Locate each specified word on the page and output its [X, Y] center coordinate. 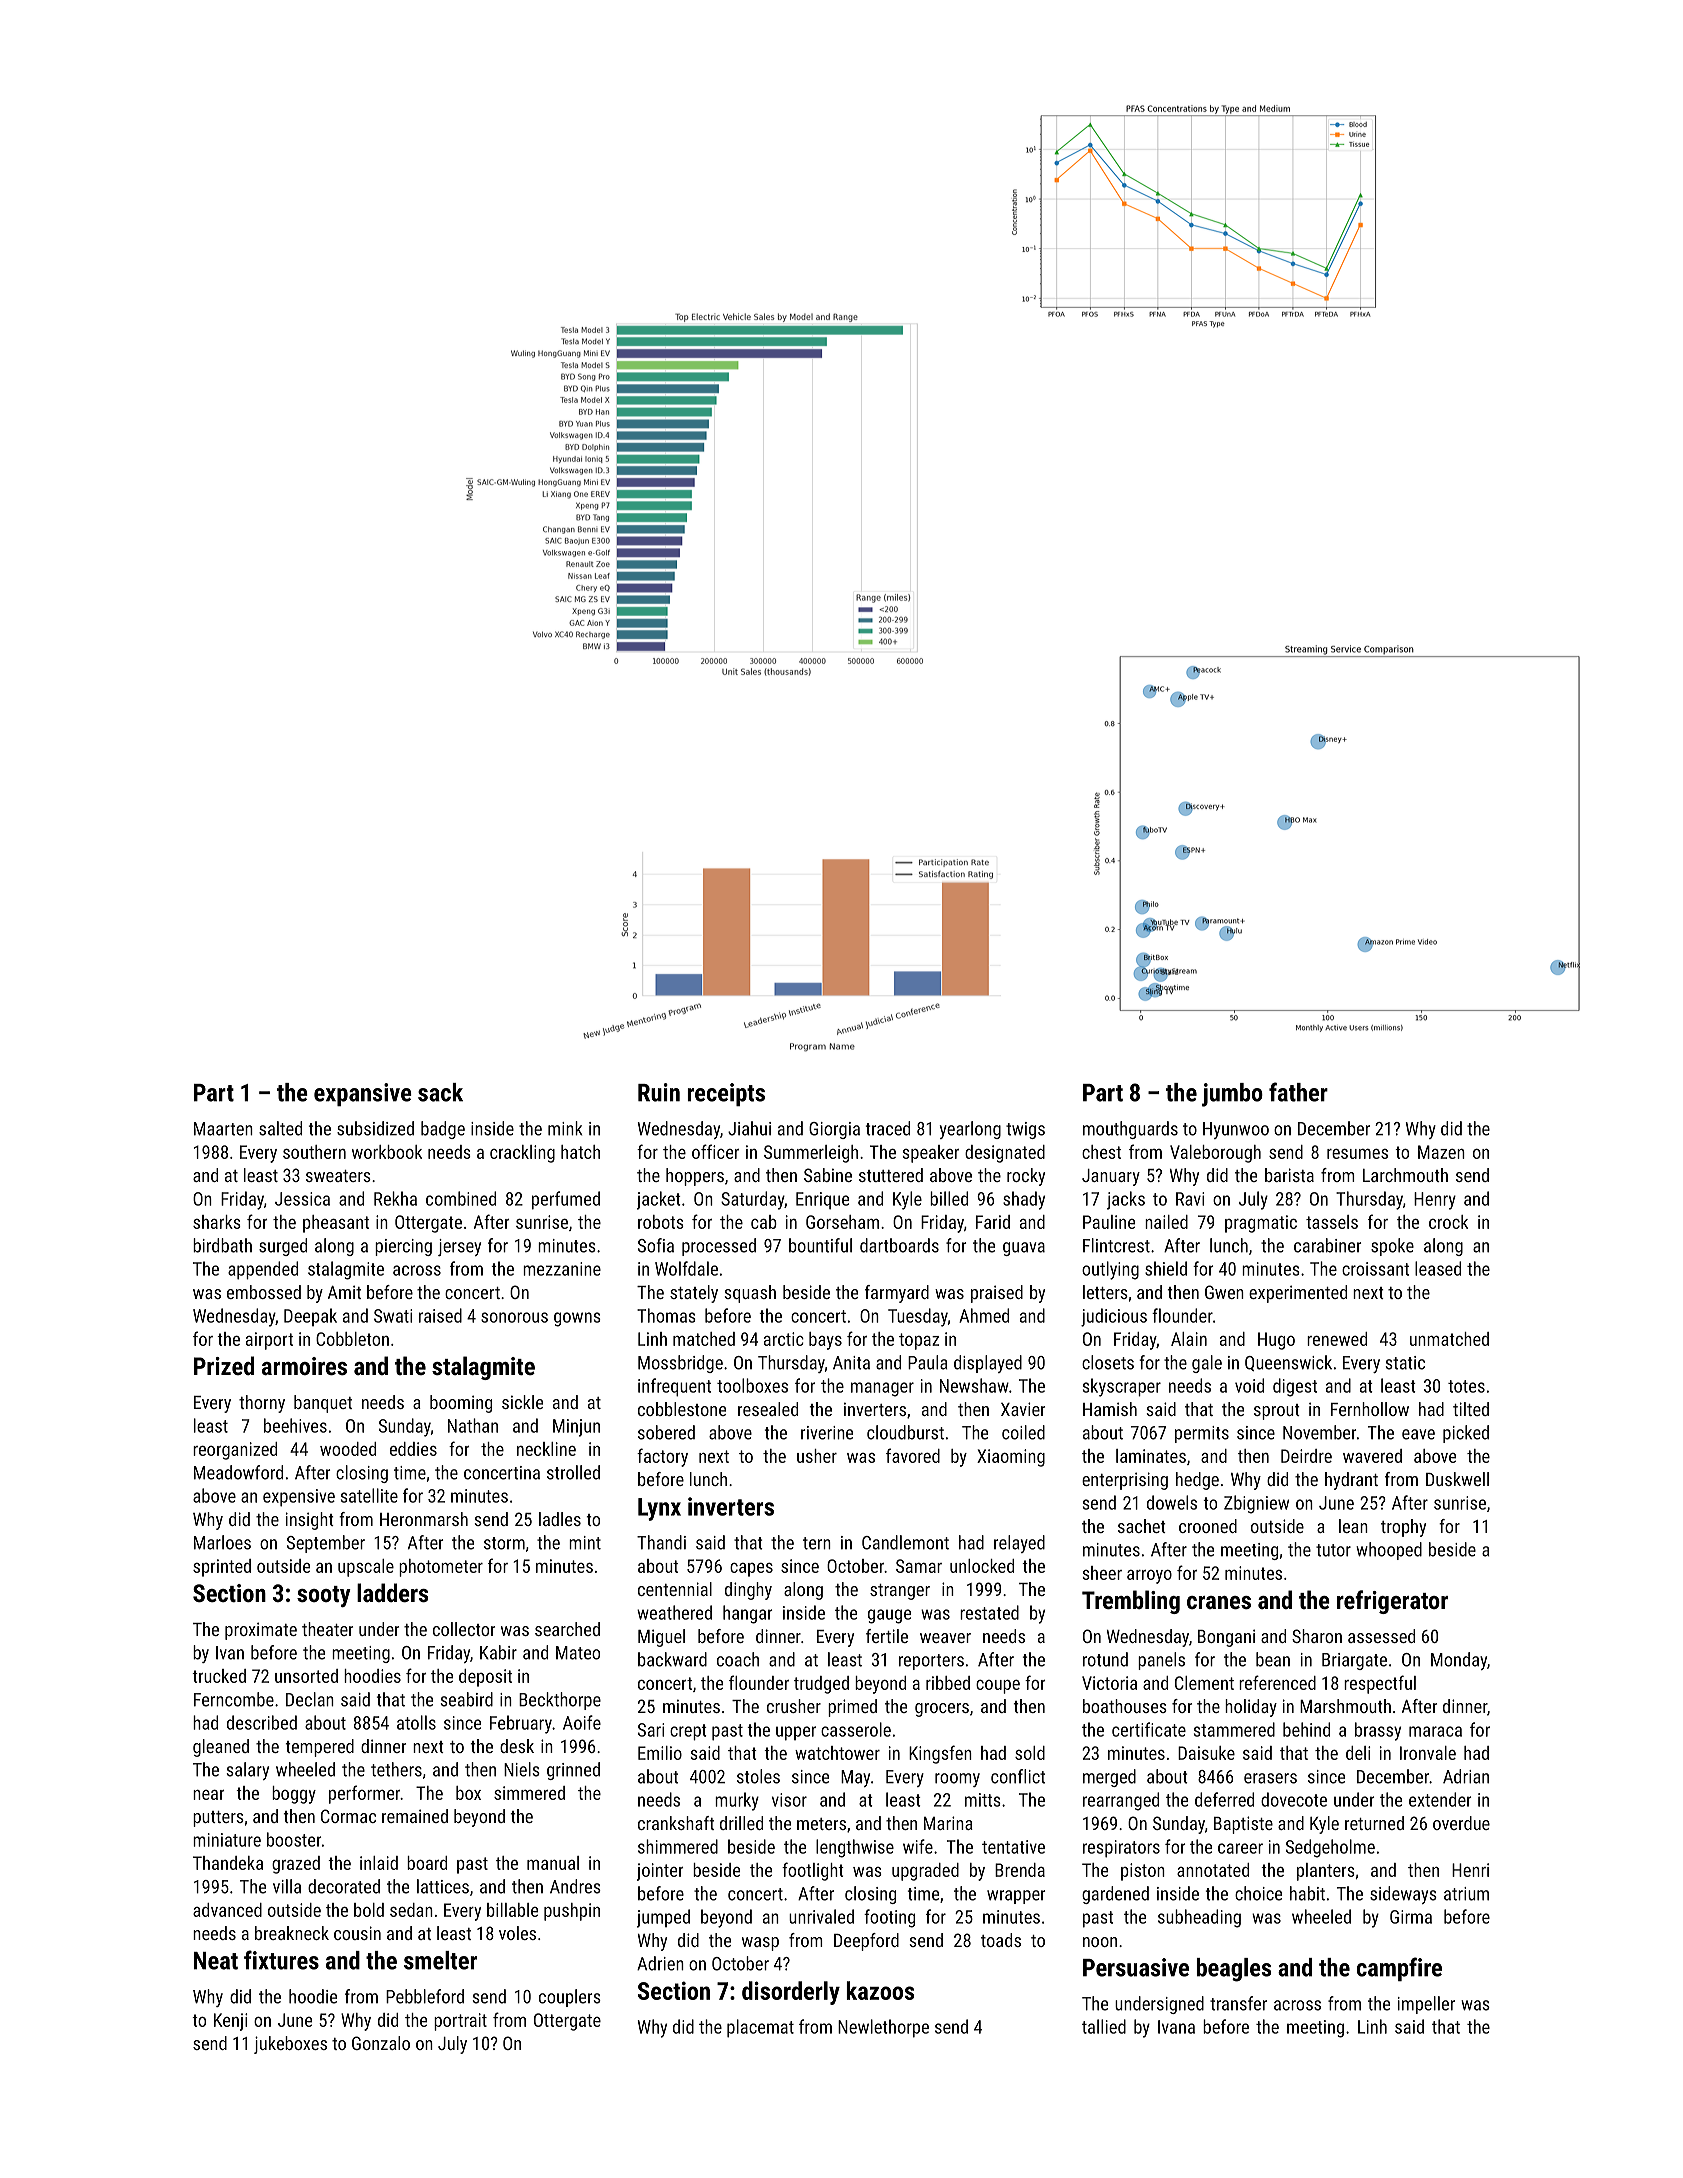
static [1405, 1363]
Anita [851, 1363]
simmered [529, 1793]
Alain [1189, 1339]
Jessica [302, 1199]
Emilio [660, 1753]
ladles [560, 1519]
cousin [357, 1933]
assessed [1381, 1636]
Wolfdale [686, 1268]
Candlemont [905, 1542]
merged [1109, 1778]
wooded [348, 1449]
